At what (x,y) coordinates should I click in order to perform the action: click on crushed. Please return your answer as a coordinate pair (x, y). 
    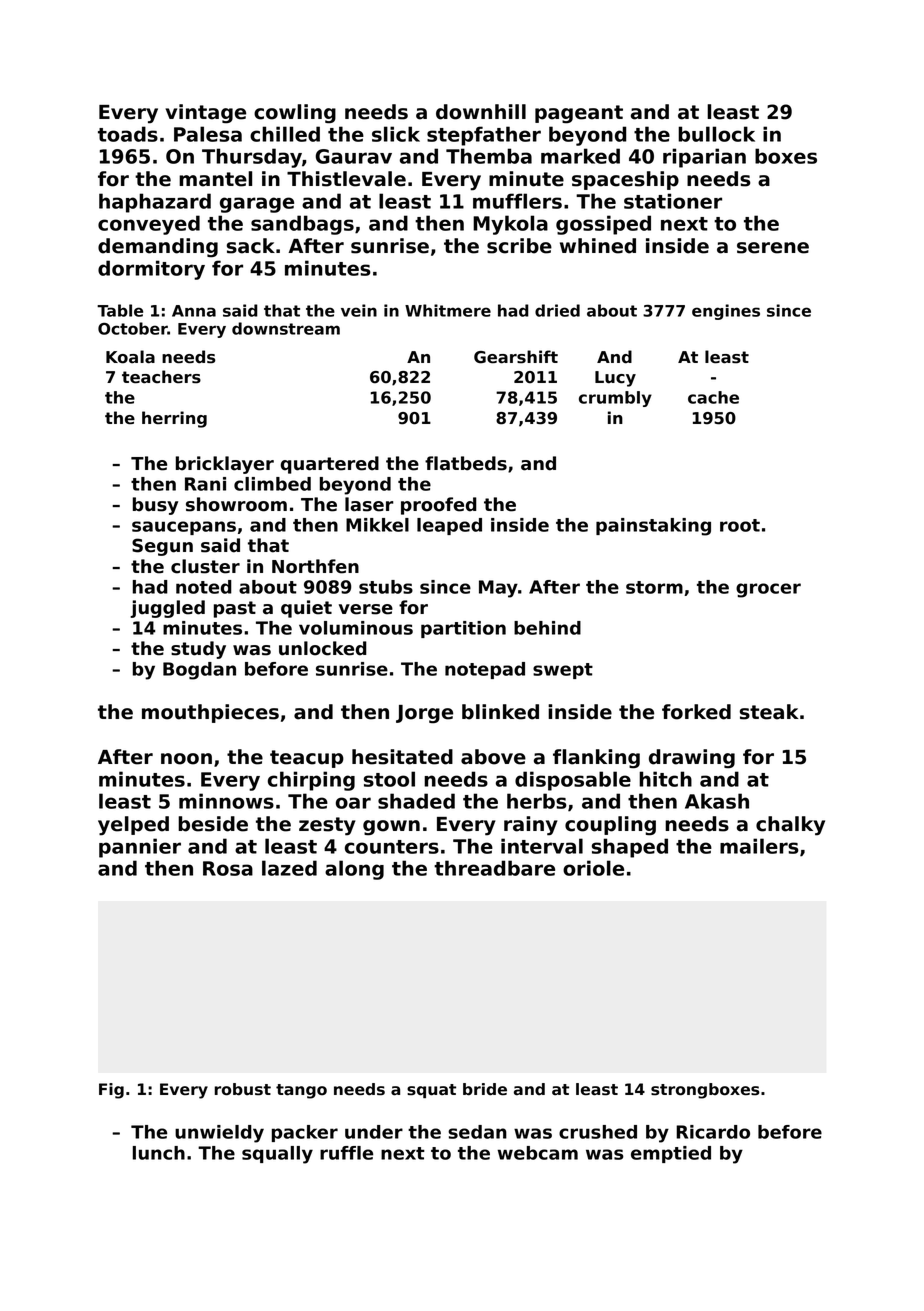
    Looking at the image, I should click on (598, 1132).
